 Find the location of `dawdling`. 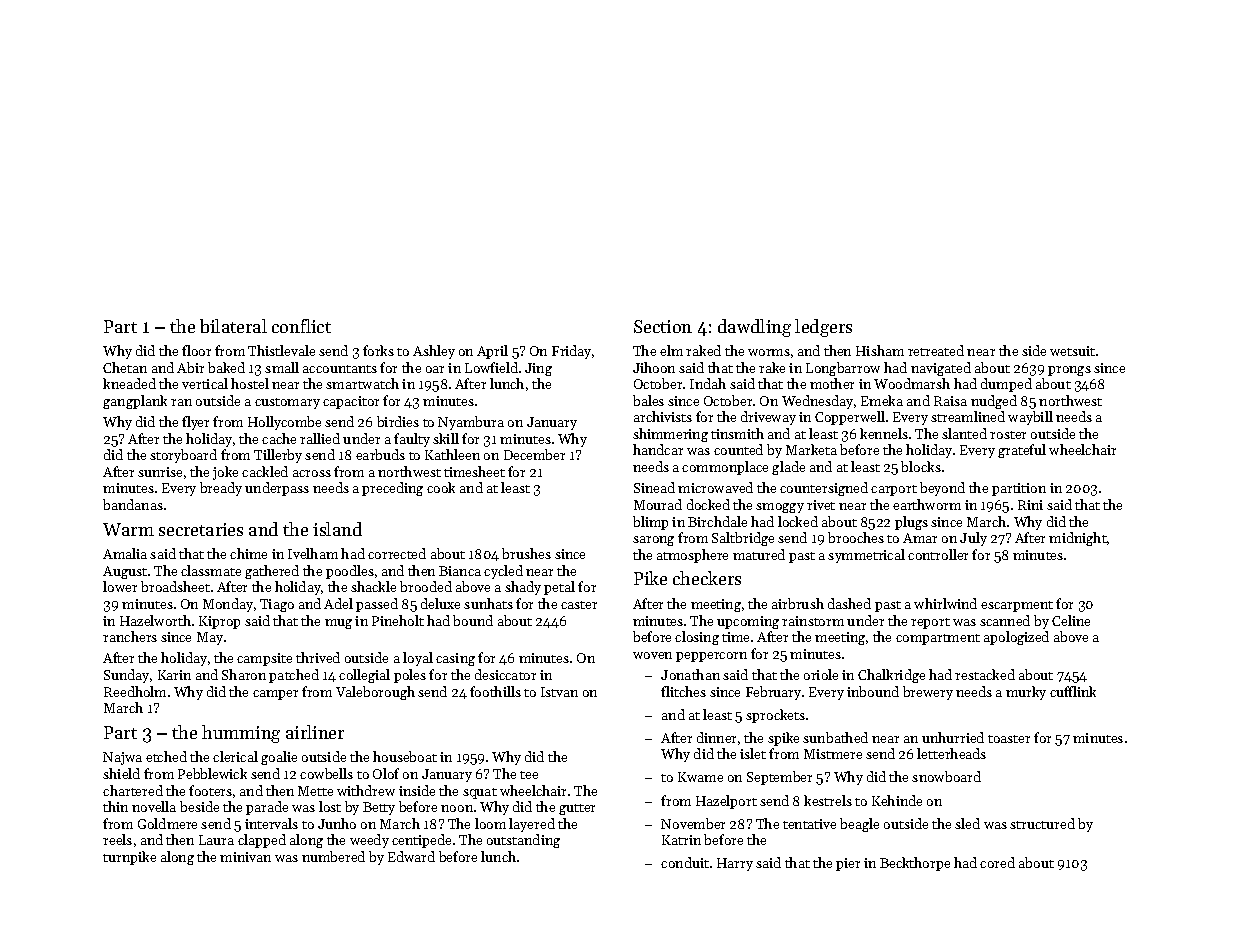

dawdling is located at coordinates (754, 328).
